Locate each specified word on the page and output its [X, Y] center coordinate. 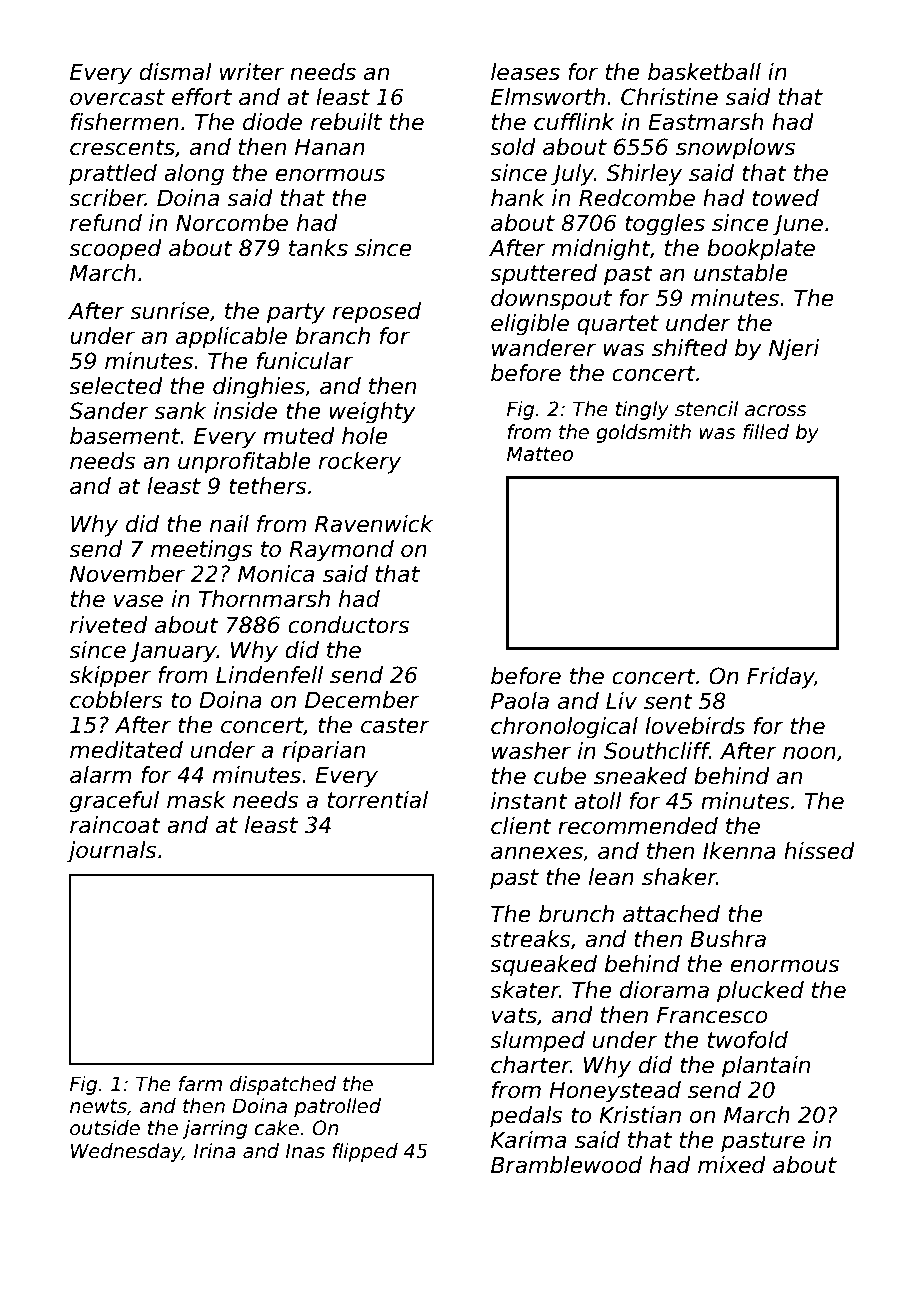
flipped [365, 1152]
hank [518, 198]
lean [611, 877]
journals [111, 852]
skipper [110, 677]
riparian [323, 752]
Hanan [330, 147]
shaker [679, 877]
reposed [377, 313]
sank [180, 411]
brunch [576, 914]
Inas [305, 1151]
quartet [618, 325]
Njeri [794, 350]
